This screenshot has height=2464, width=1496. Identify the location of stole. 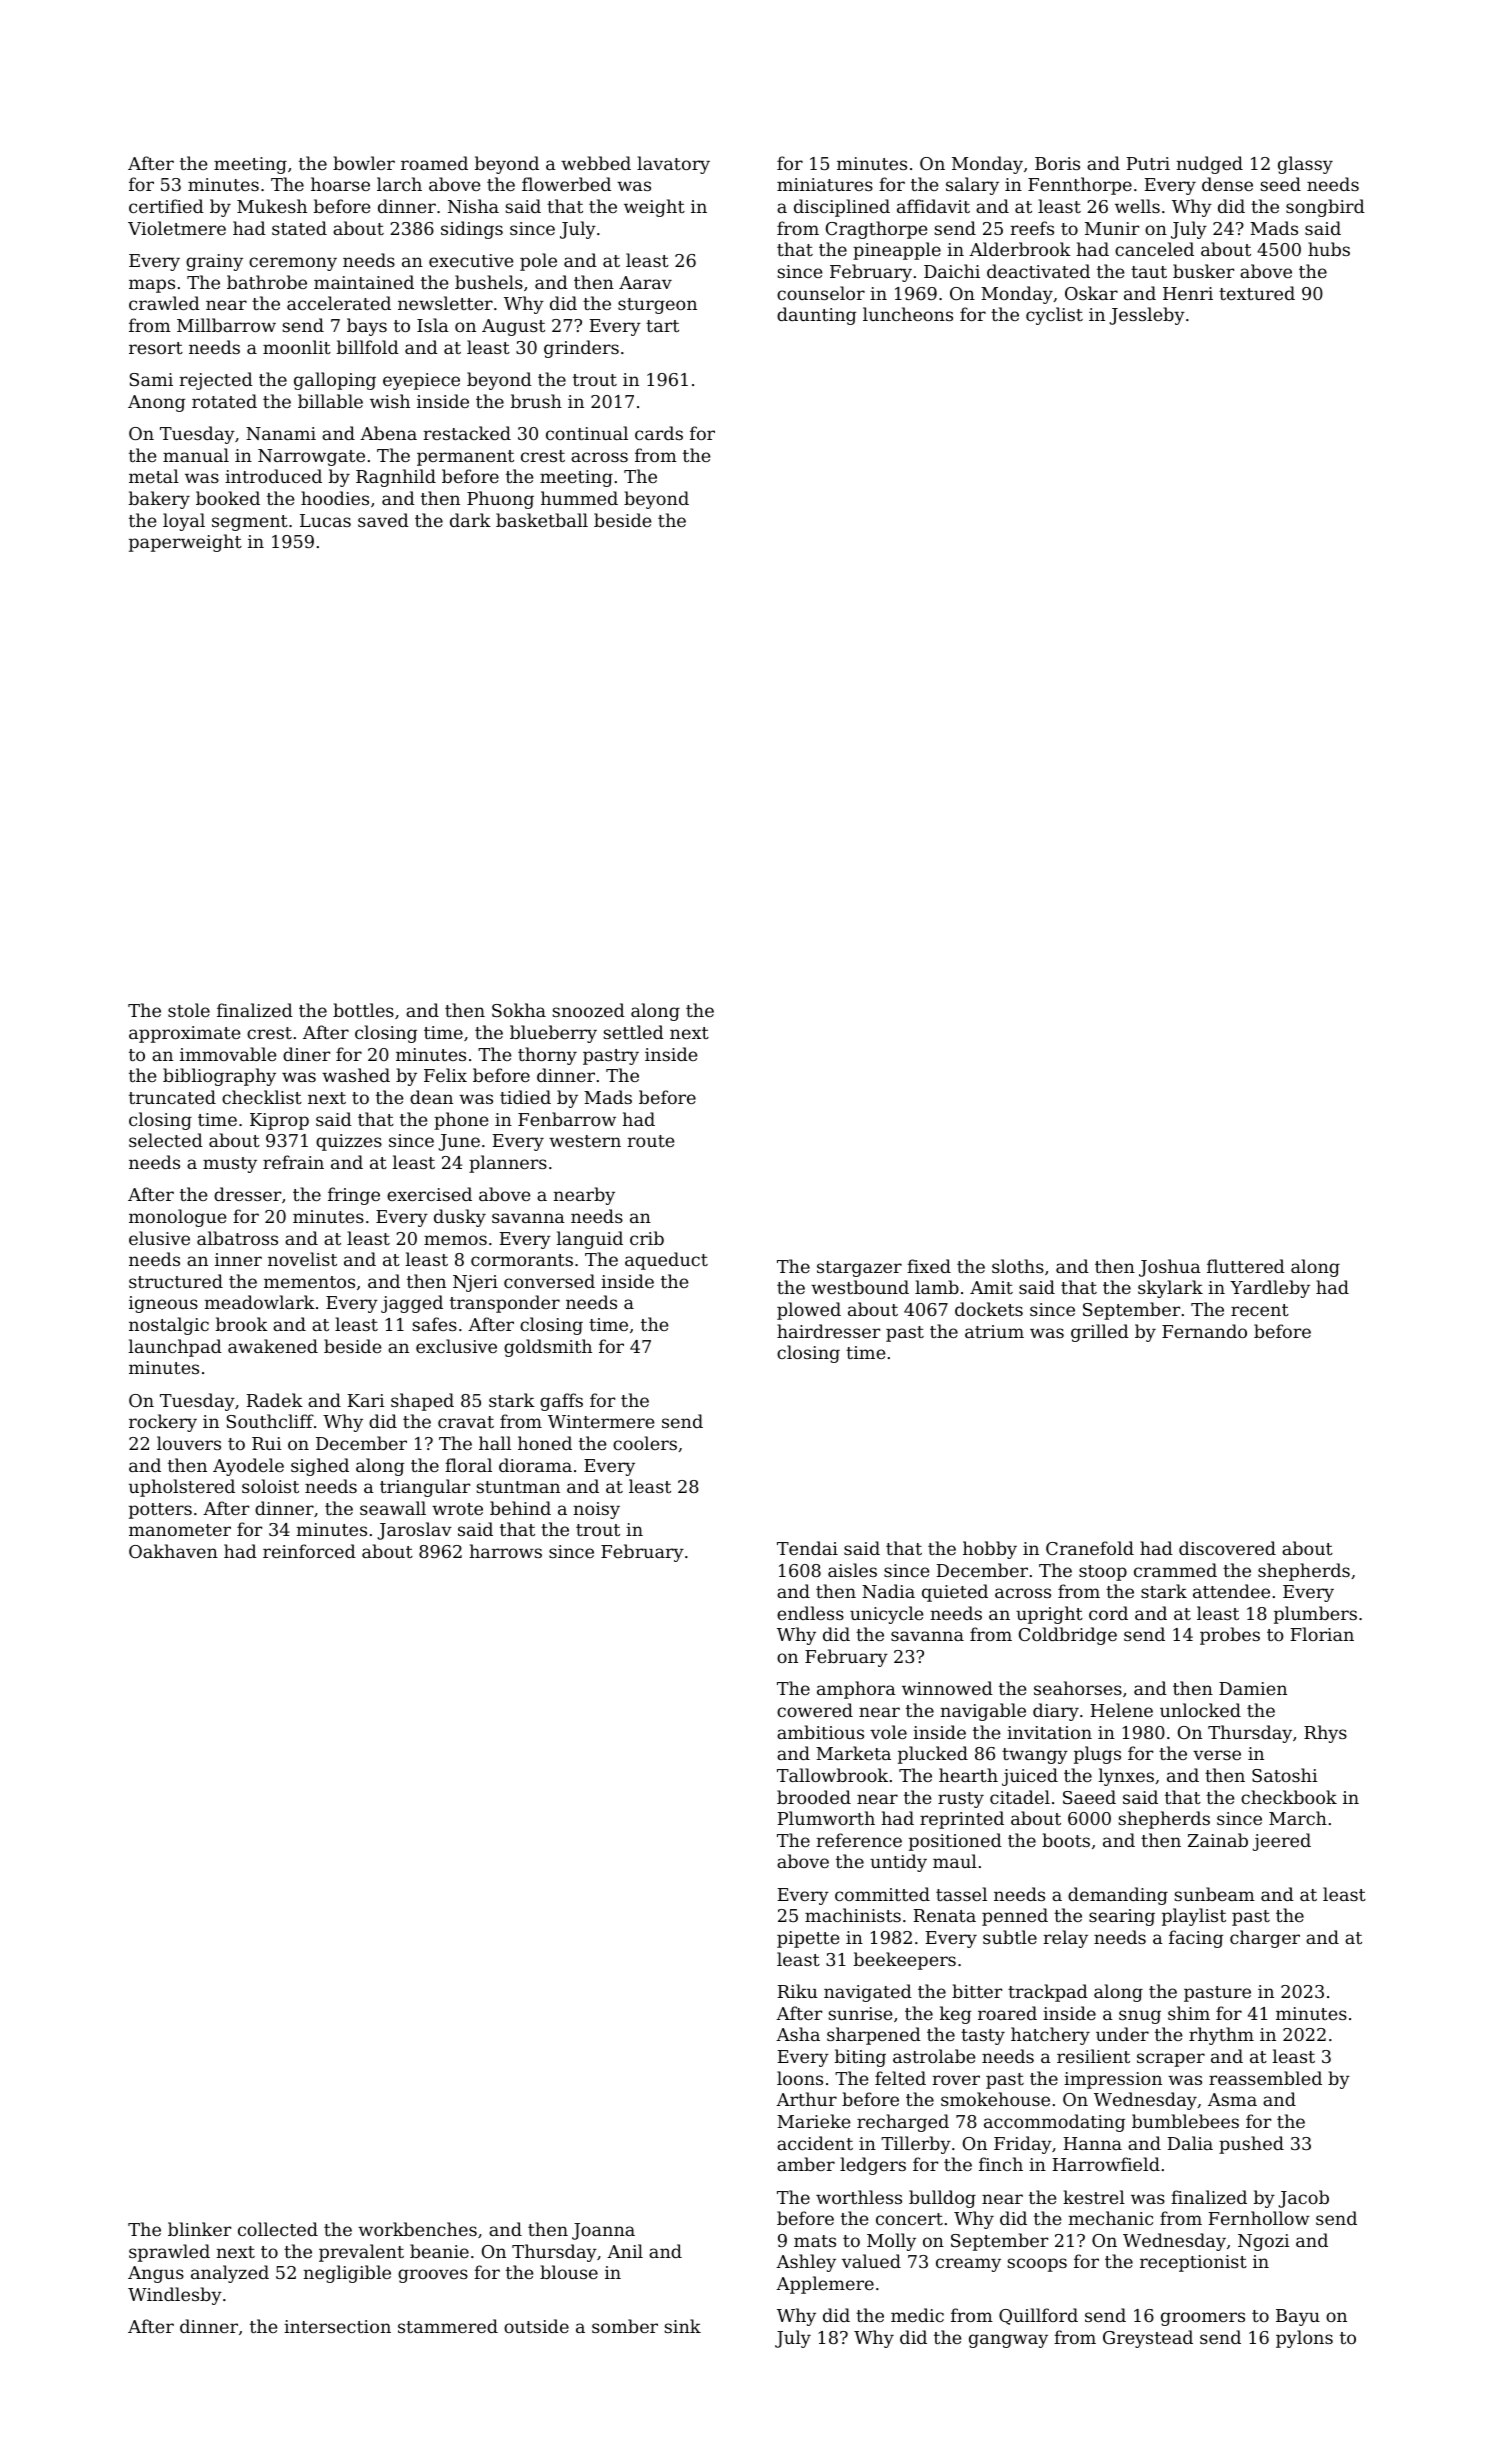
(189, 1010).
